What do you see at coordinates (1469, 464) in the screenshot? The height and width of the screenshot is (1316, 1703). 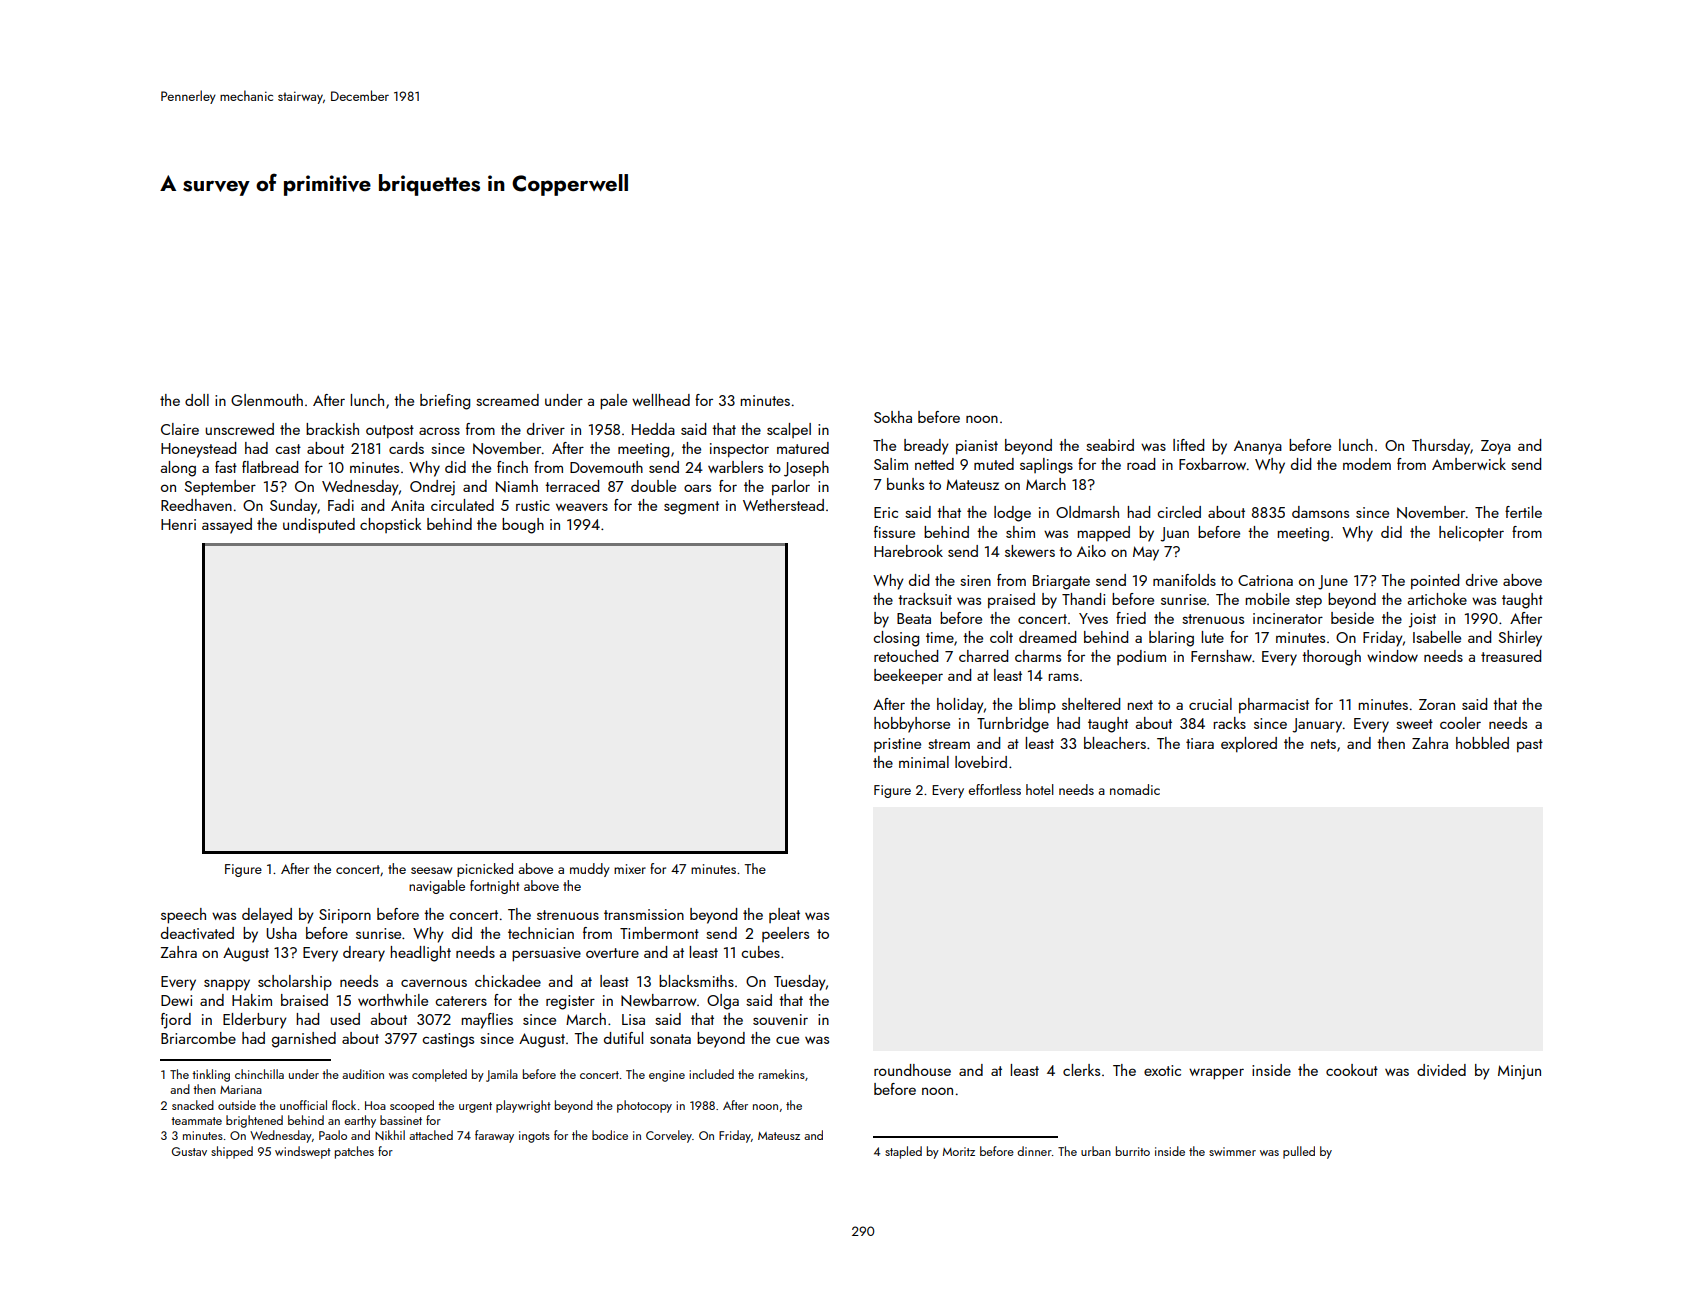 I see `Amberwick` at bounding box center [1469, 464].
